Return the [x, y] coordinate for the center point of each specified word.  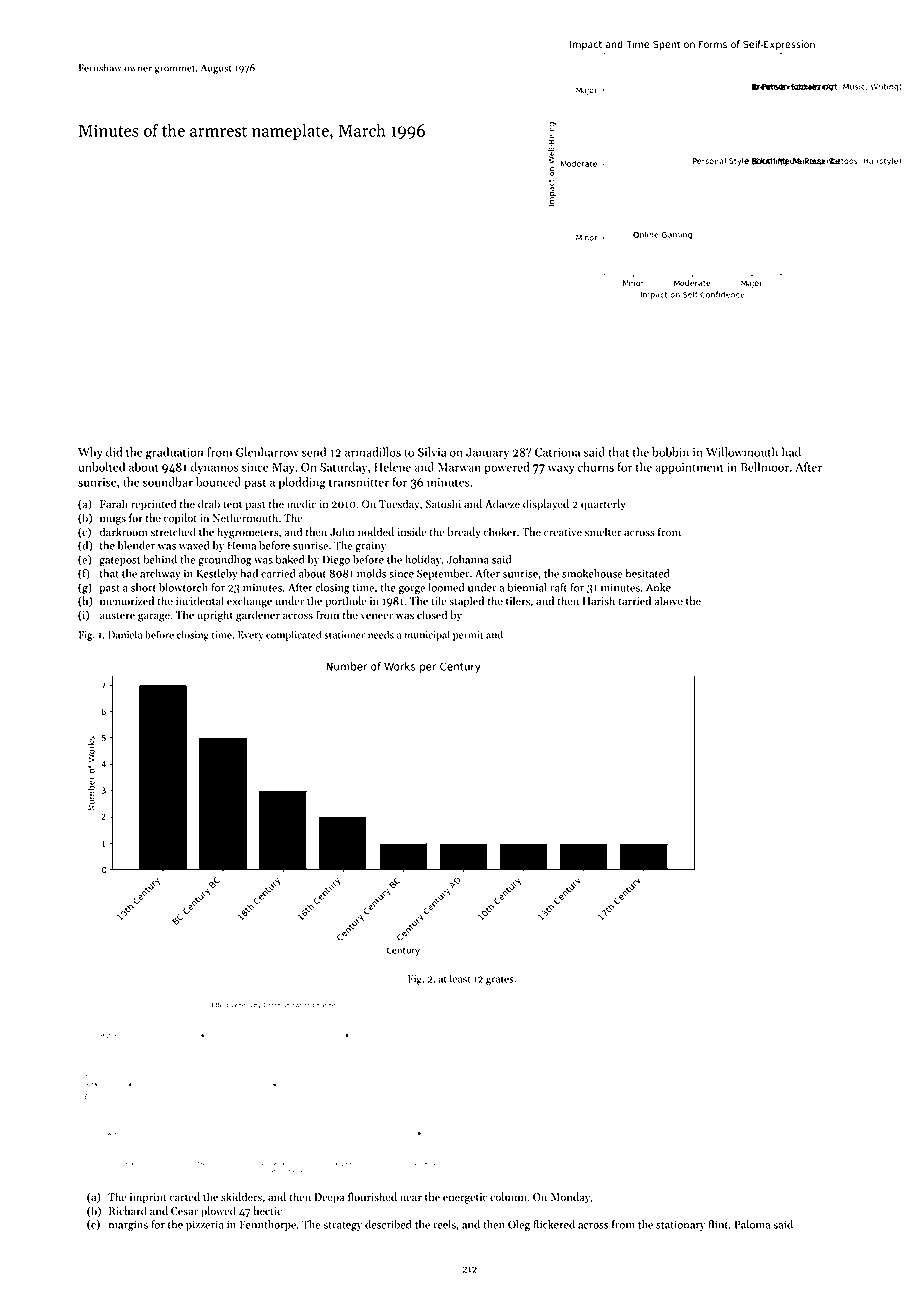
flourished [372, 1197]
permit [468, 636]
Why [90, 453]
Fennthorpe [268, 1225]
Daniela [125, 634]
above [668, 601]
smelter [603, 532]
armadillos [373, 452]
